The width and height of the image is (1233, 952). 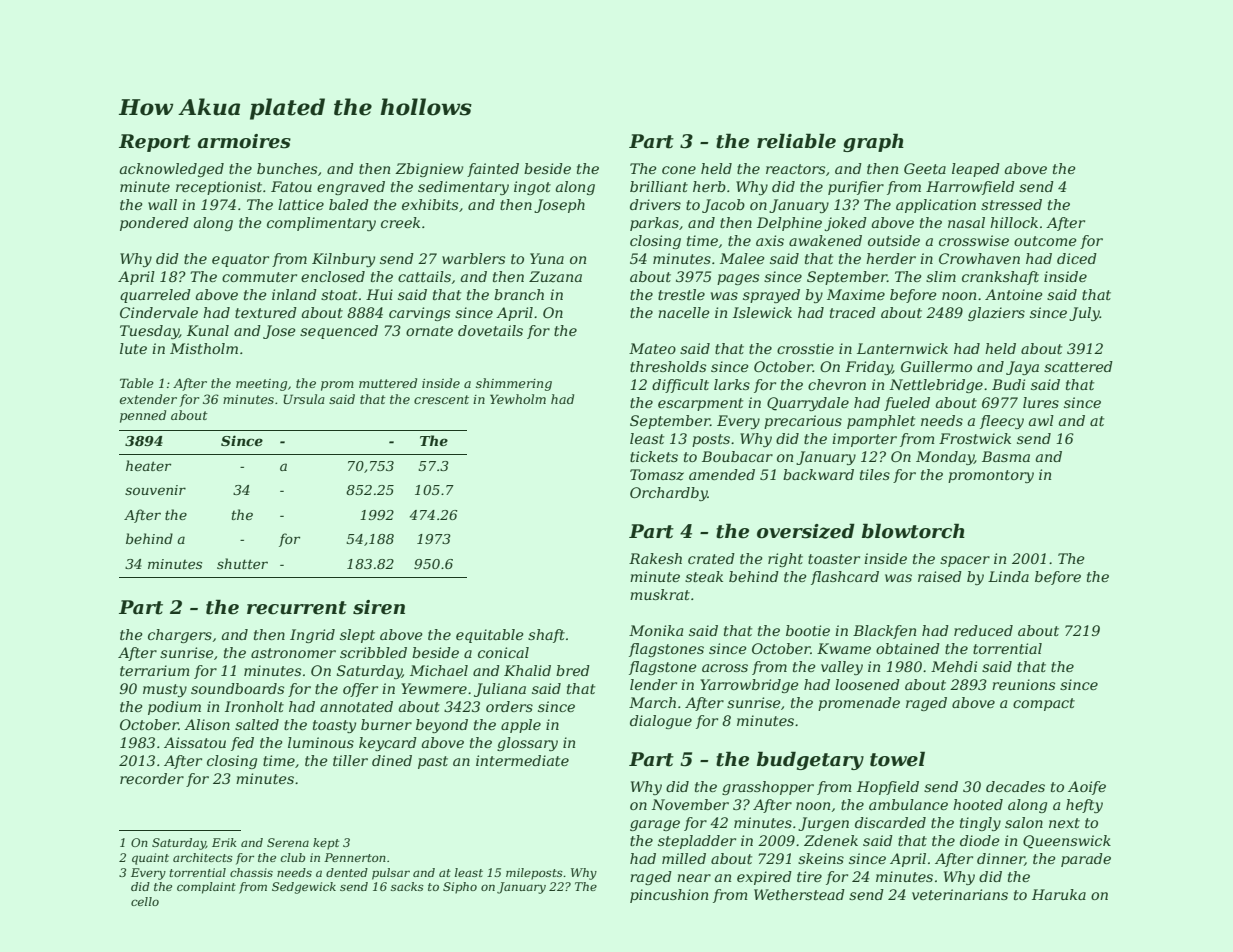 What do you see at coordinates (244, 141) in the image?
I see `armoires` at bounding box center [244, 141].
